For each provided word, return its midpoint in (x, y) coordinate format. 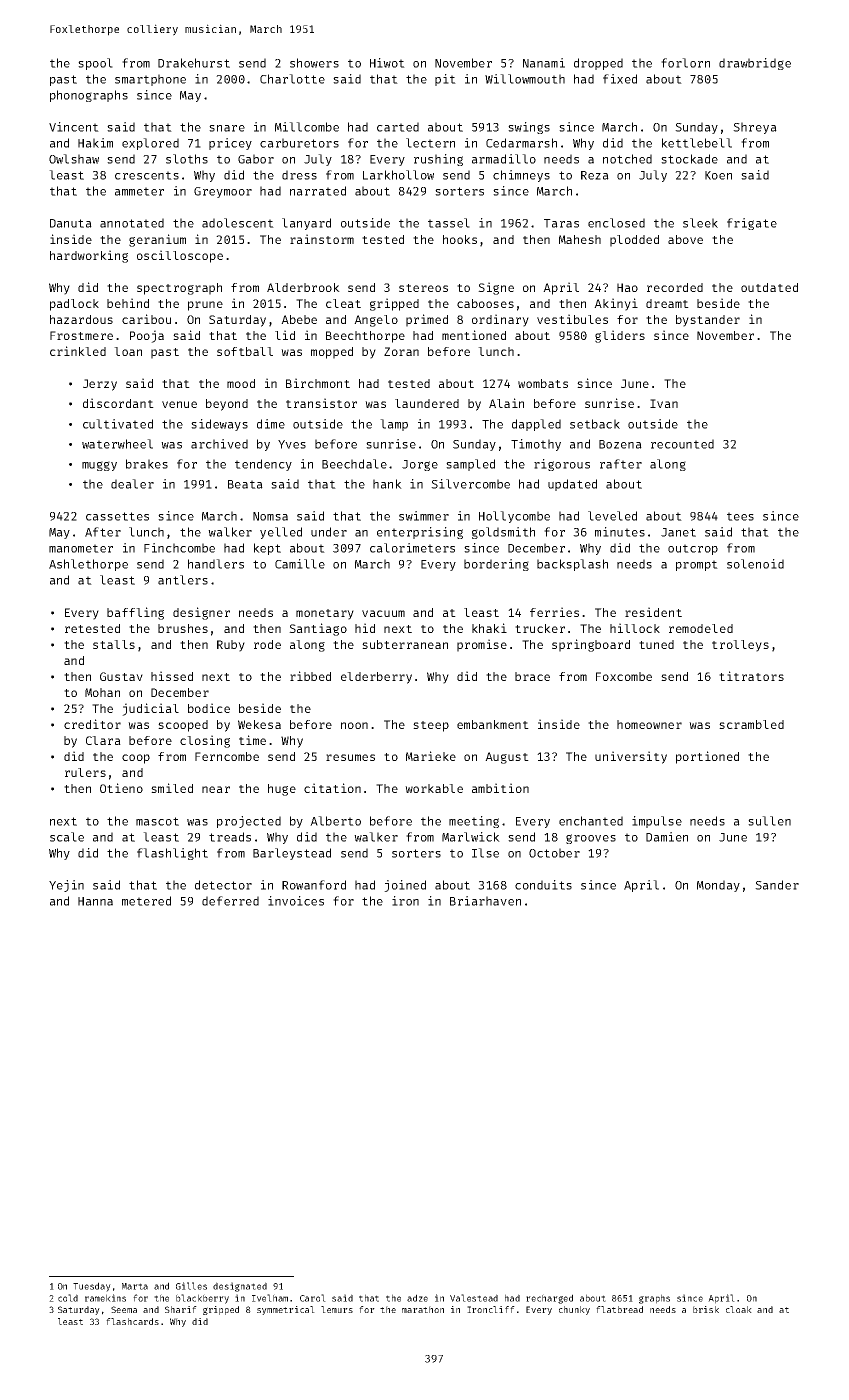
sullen (769, 821)
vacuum (383, 613)
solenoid (755, 564)
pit (445, 80)
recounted (682, 444)
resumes (350, 757)
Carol (313, 1298)
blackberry (202, 1299)
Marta (135, 1286)
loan (128, 351)
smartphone (150, 80)
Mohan (102, 692)
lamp (394, 425)
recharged (549, 1299)
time (252, 740)
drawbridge (755, 64)
